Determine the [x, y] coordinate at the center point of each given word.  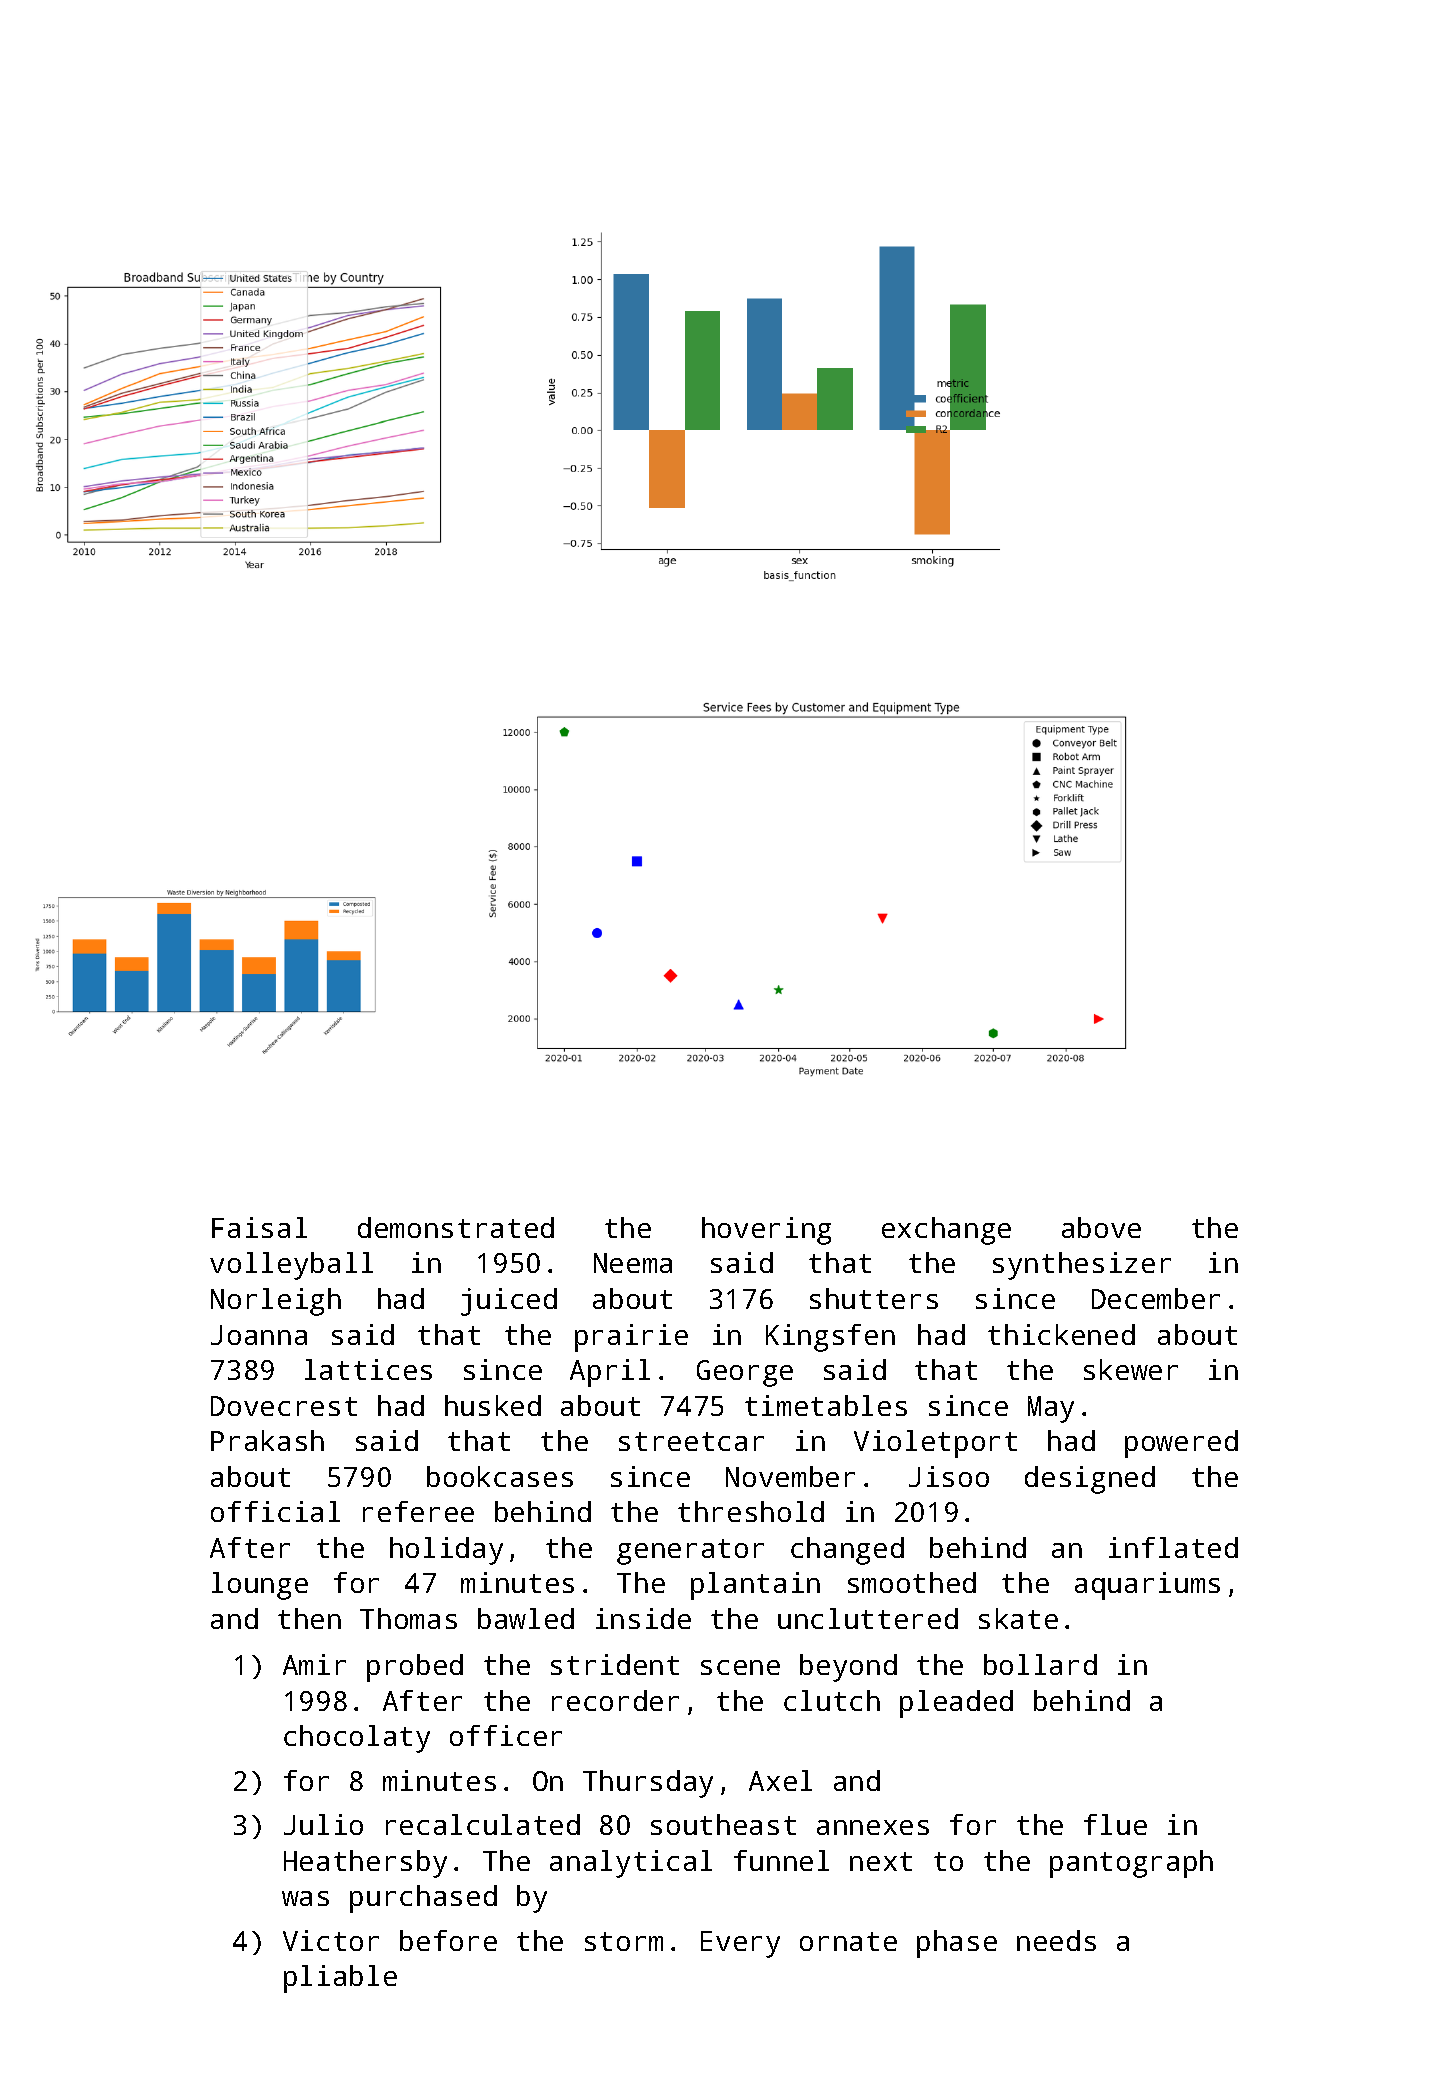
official [275, 1511]
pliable [340, 1979]
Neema [633, 1263]
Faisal [259, 1227]
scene [740, 1667]
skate [1018, 1618]
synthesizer [1082, 1266]
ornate [848, 1941]
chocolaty [357, 1739]
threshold [751, 1511]
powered [1181, 1444]
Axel [780, 1780]
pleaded [956, 1704]
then [309, 1618]
